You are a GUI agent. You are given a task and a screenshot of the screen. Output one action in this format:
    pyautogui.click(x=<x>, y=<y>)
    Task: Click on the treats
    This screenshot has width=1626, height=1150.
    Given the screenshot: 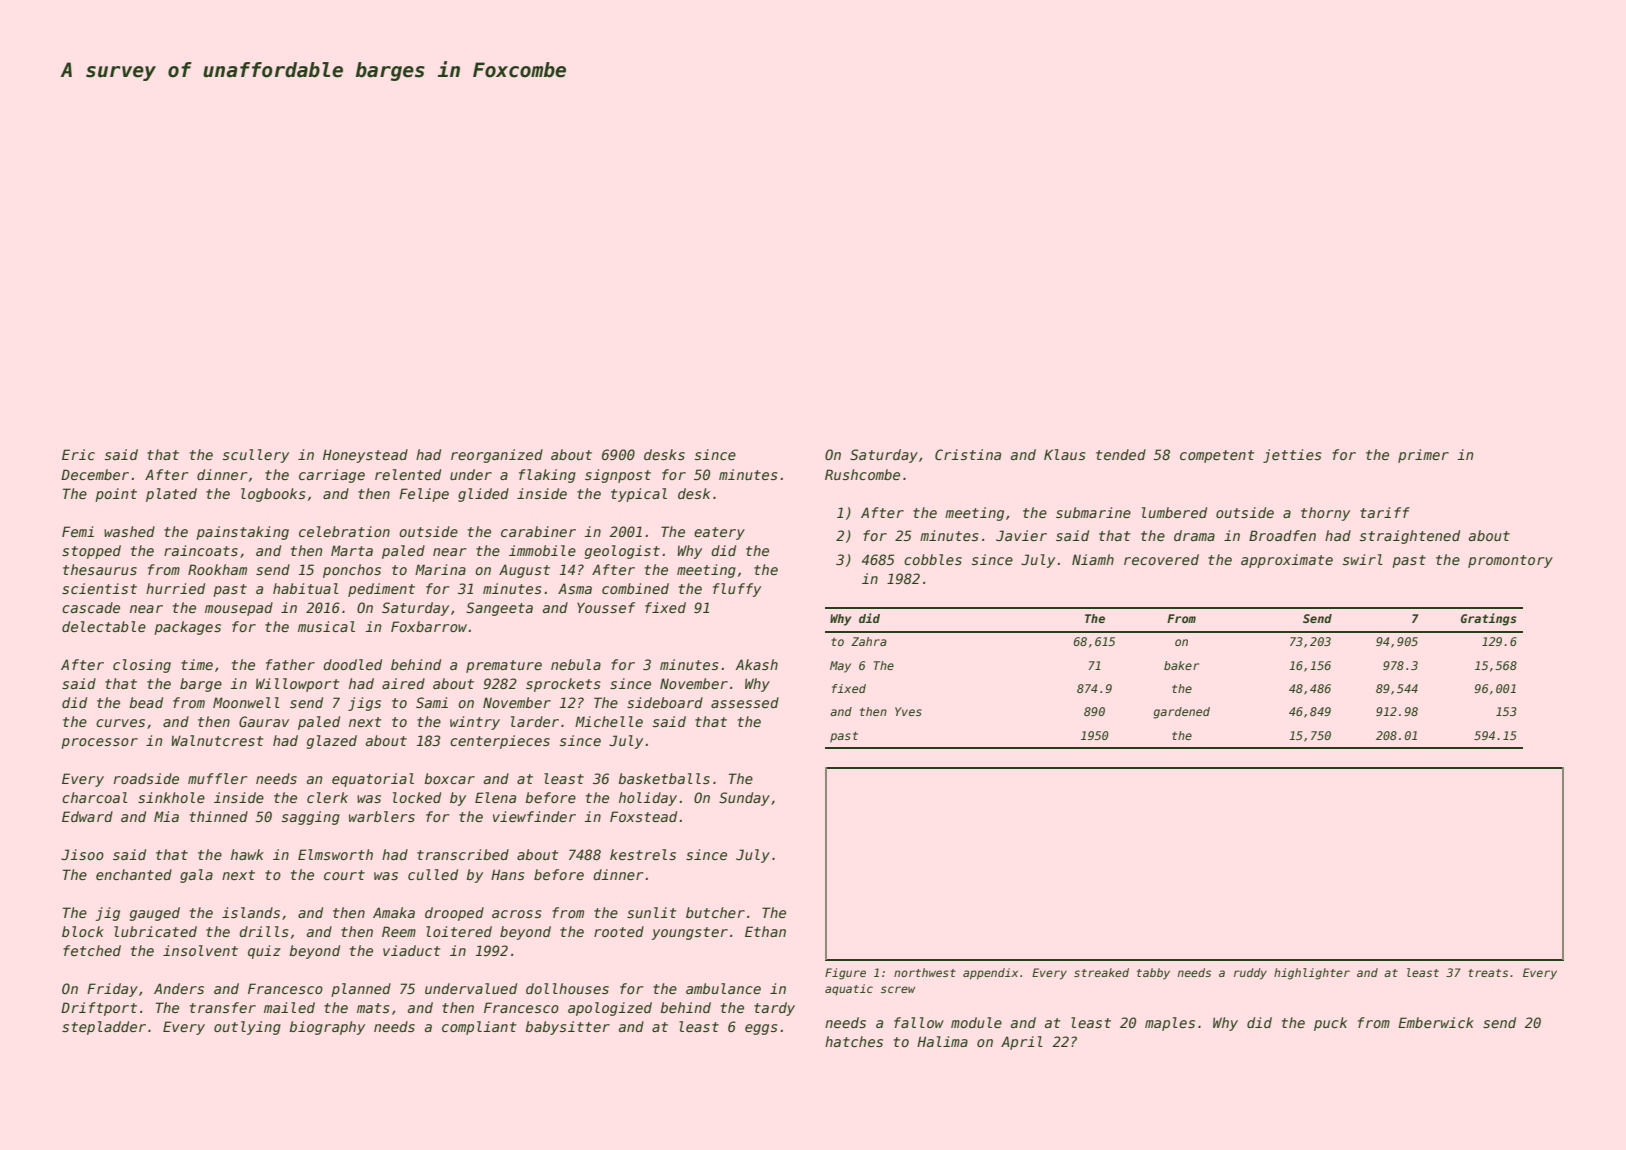 What is the action you would take?
    pyautogui.click(x=1488, y=973)
